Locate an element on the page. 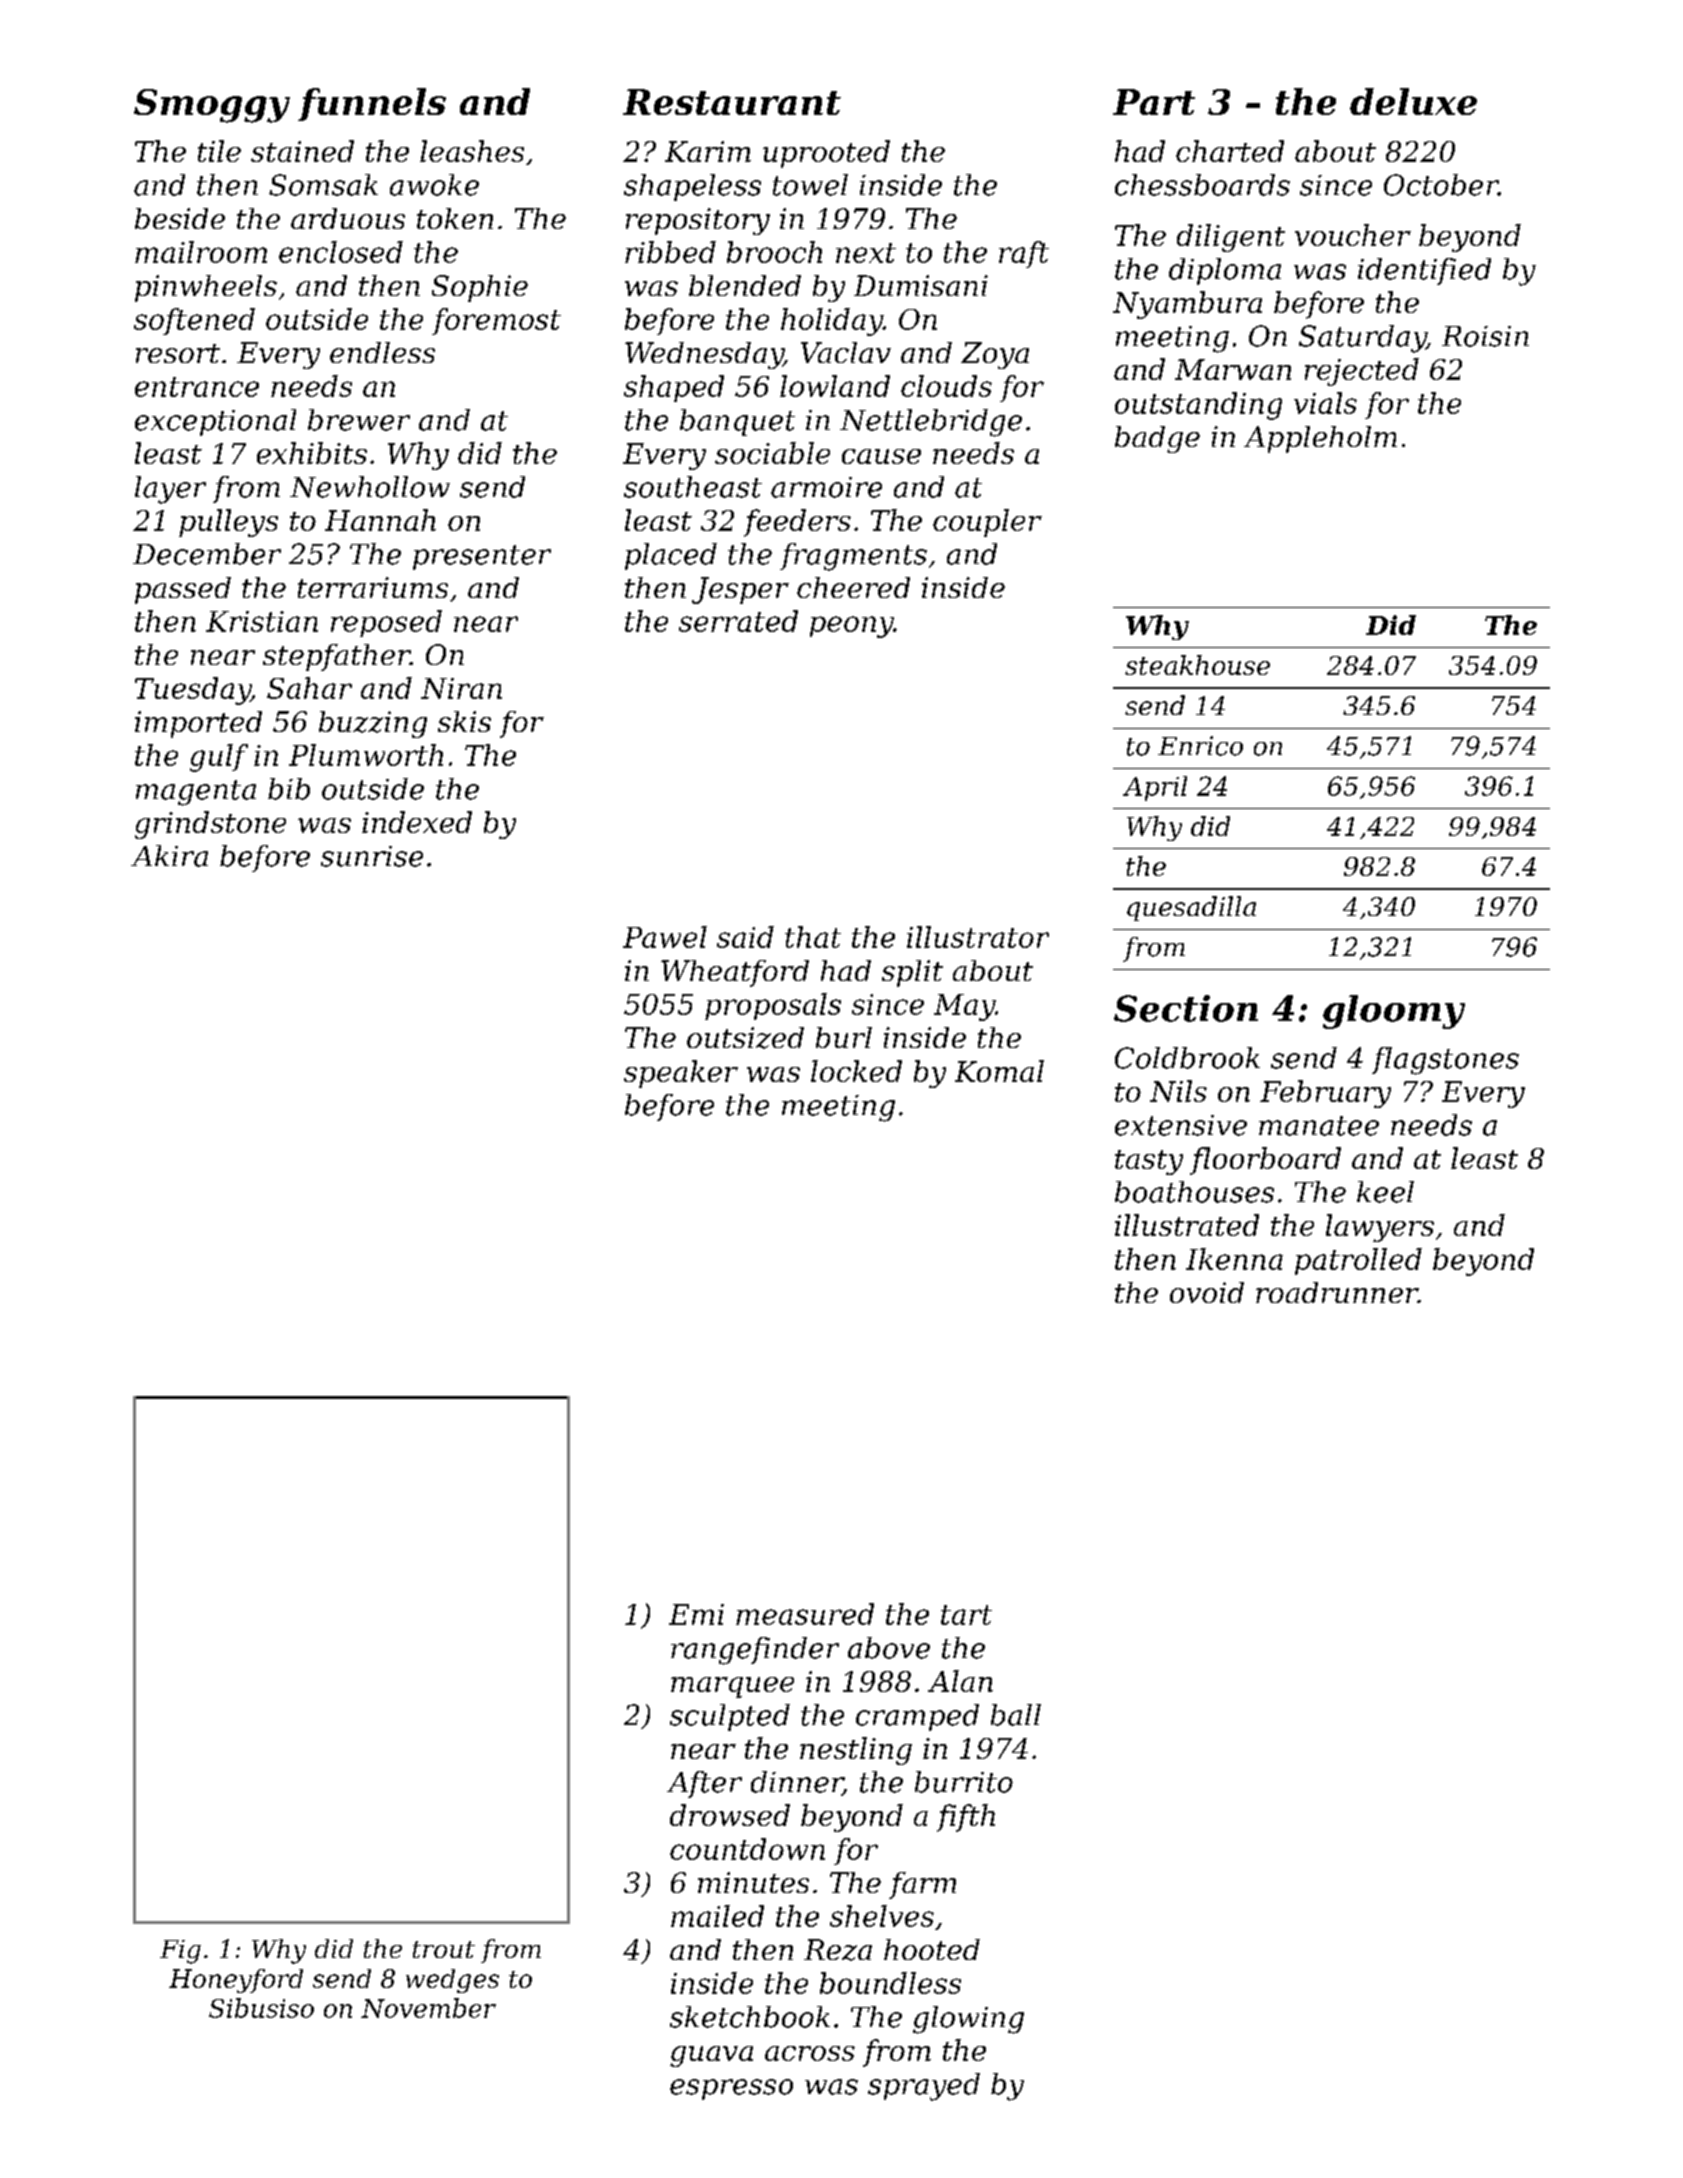 The image size is (1683, 2178). Appleholm is located at coordinates (1320, 439).
